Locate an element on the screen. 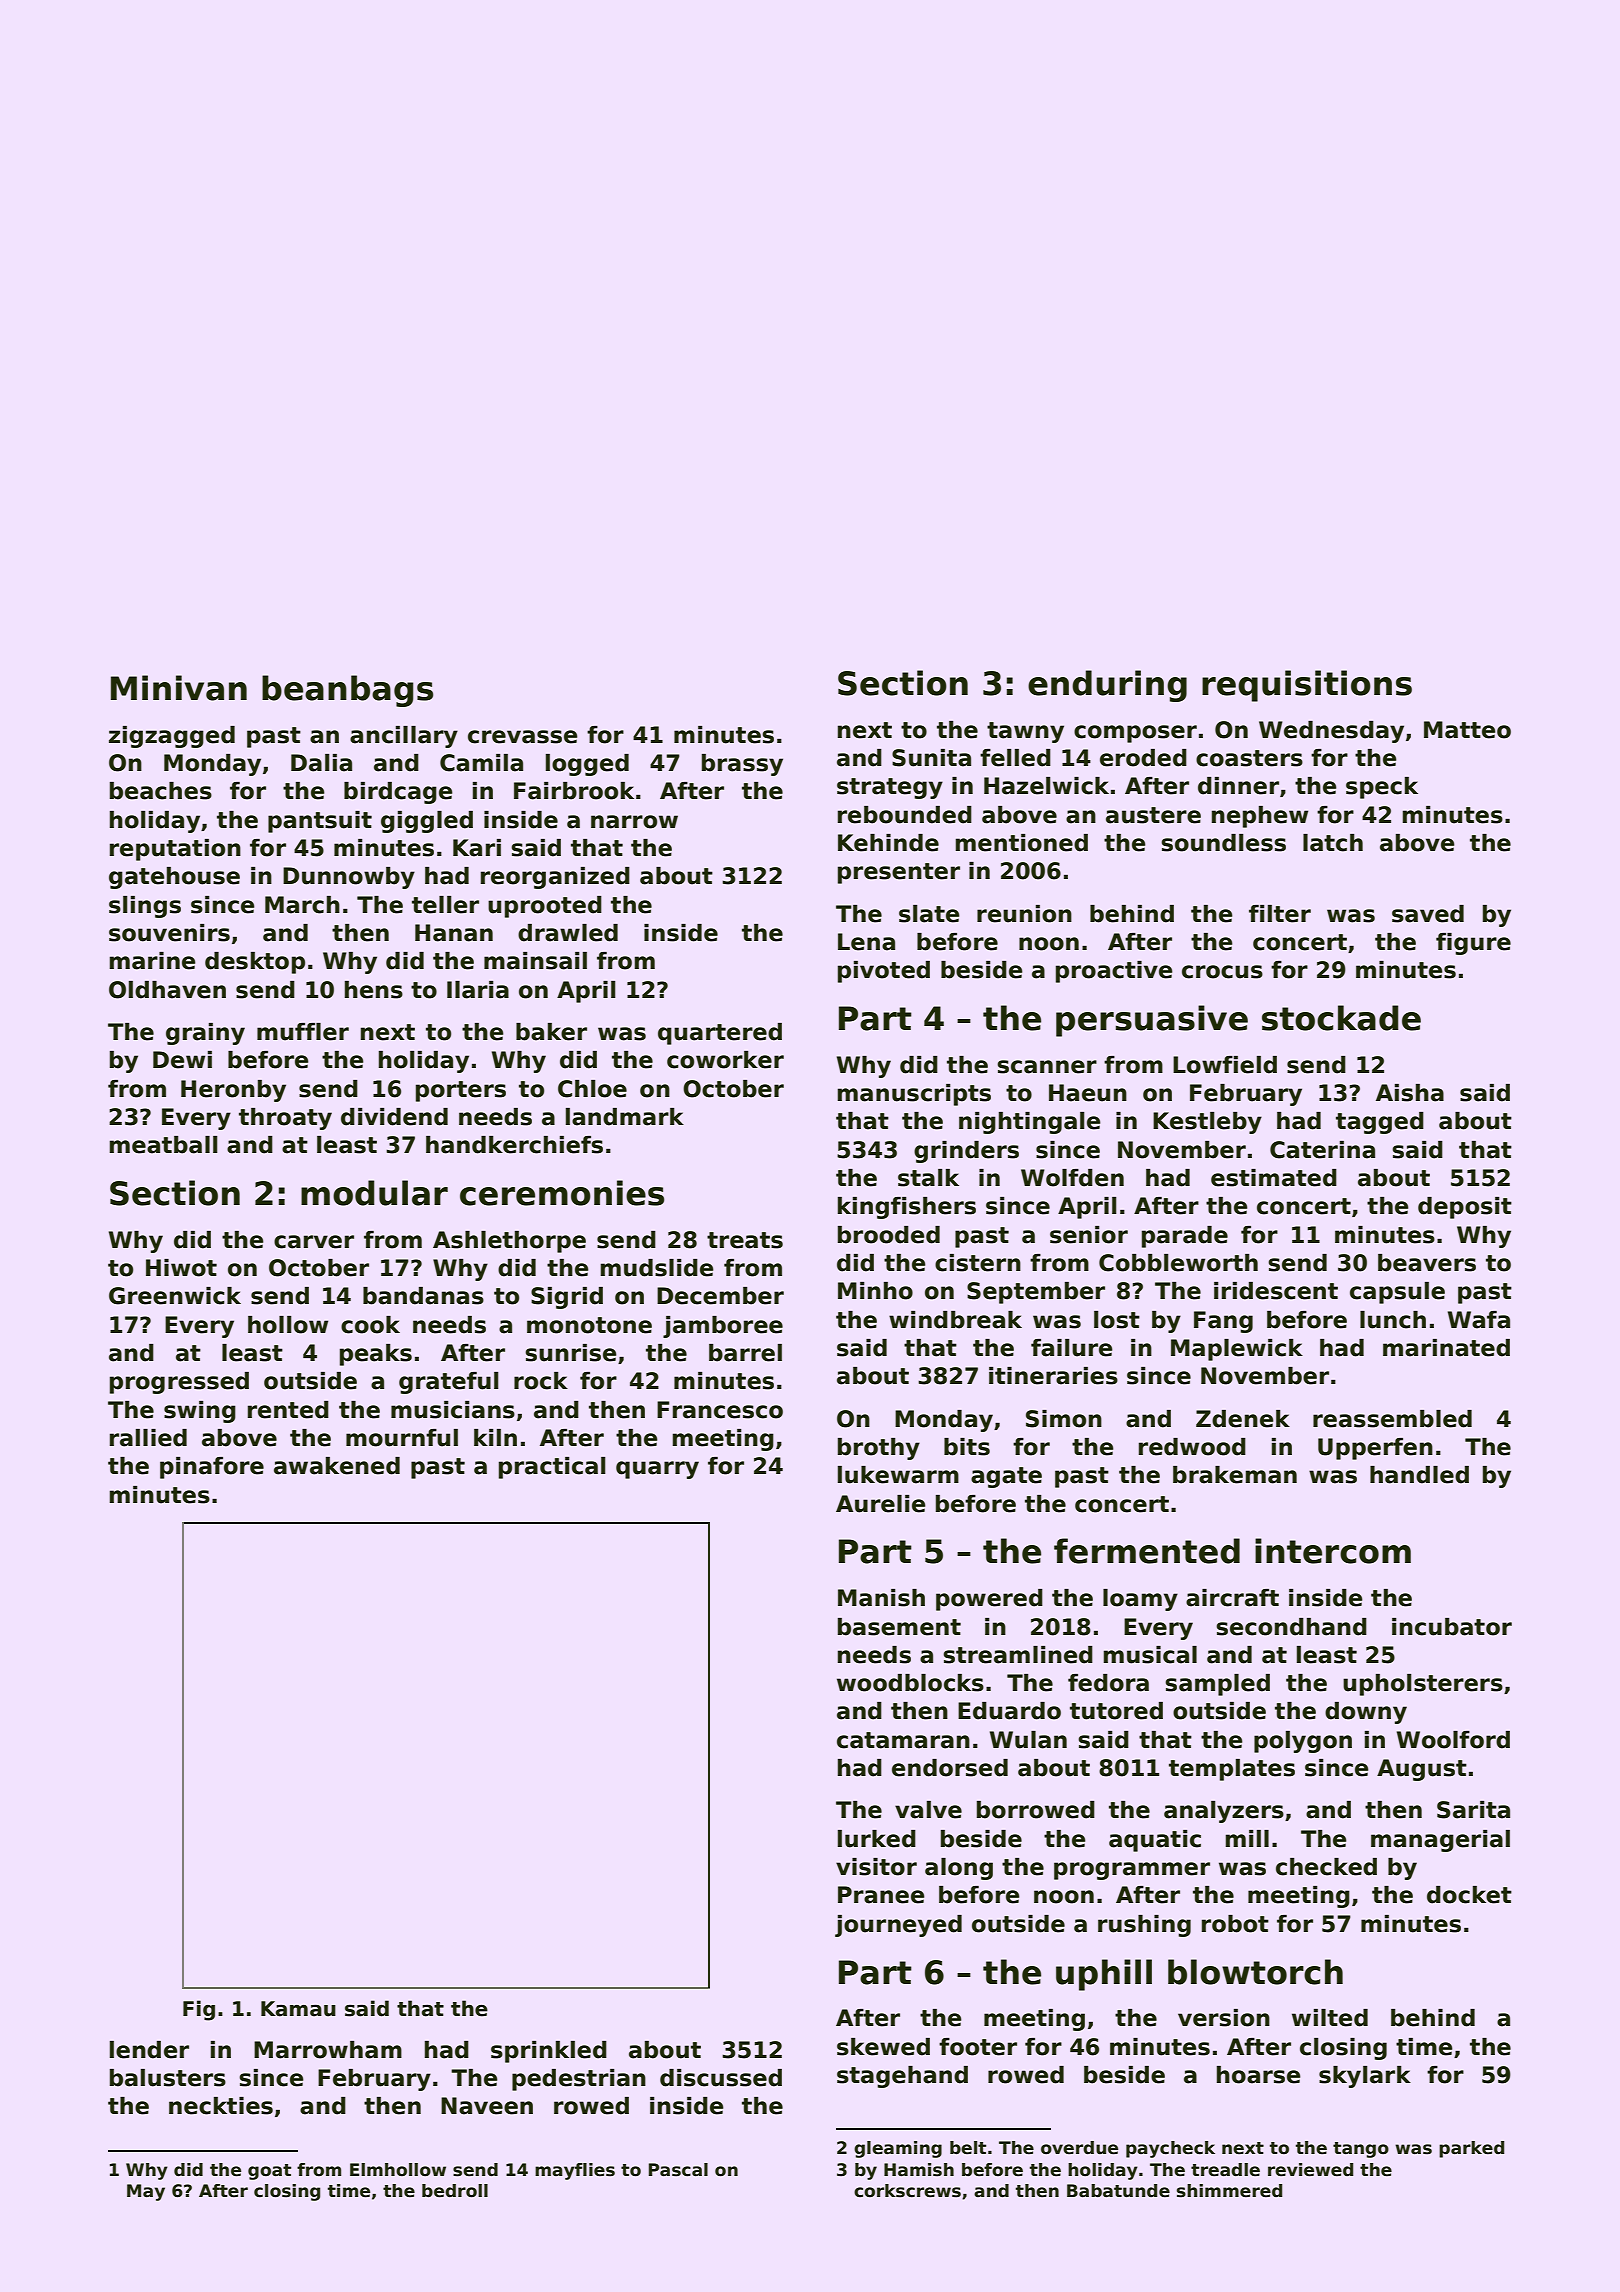 This screenshot has width=1620, height=2292. Greenwick is located at coordinates (175, 1296).
